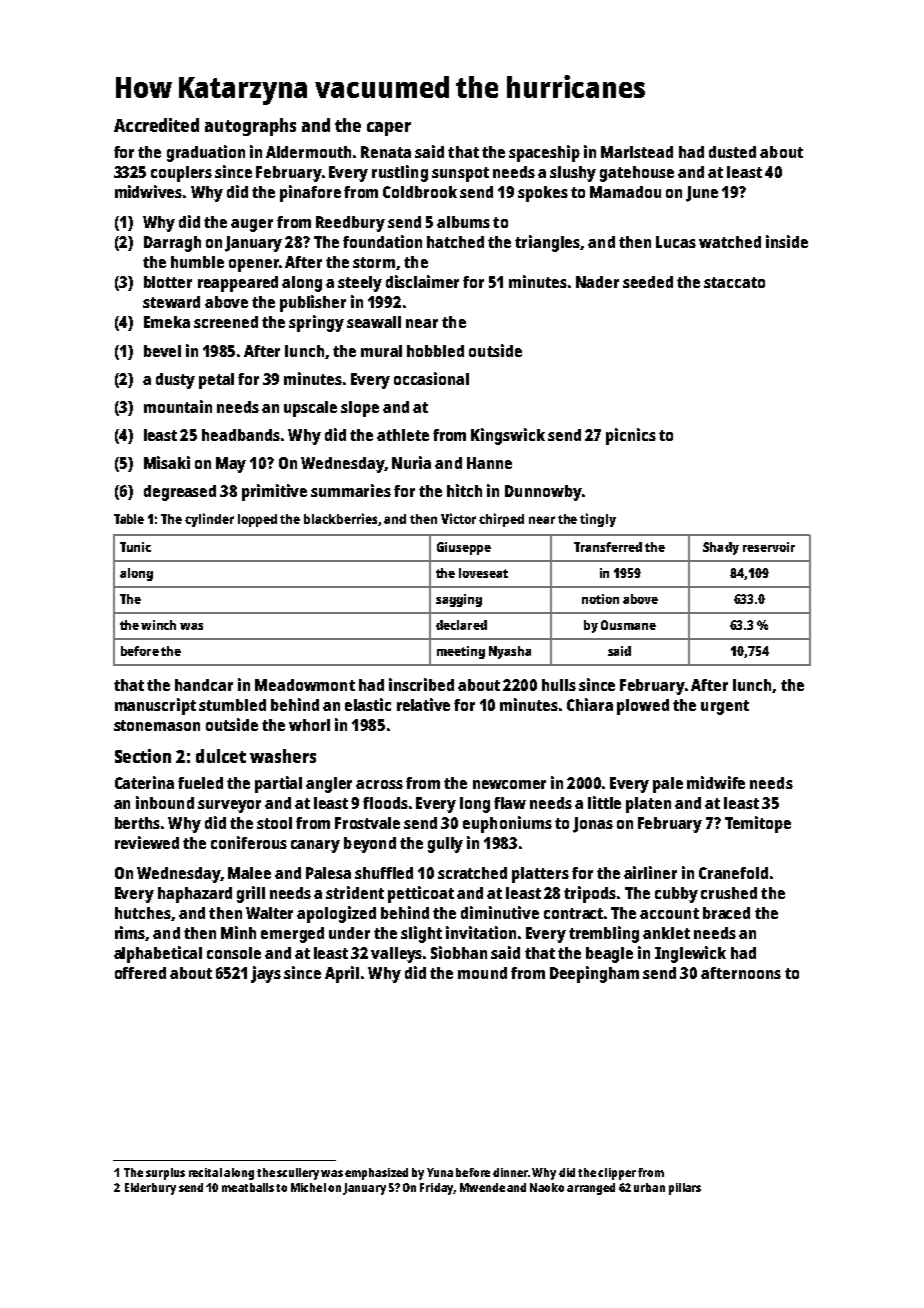  What do you see at coordinates (758, 824) in the image?
I see `Temitope` at bounding box center [758, 824].
